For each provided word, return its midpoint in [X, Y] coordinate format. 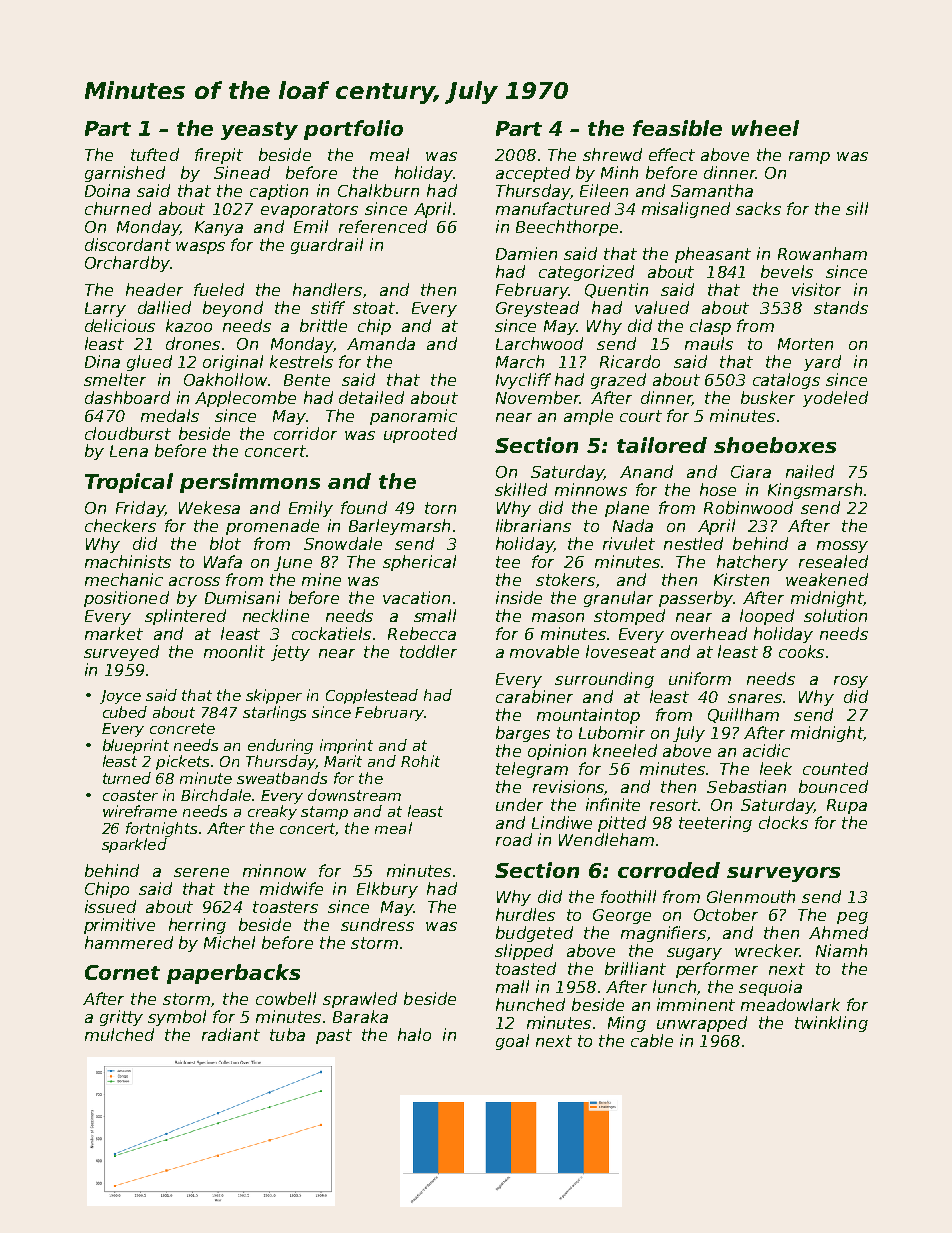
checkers [120, 525]
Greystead [537, 309]
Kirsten [741, 579]
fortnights [161, 829]
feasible [677, 128]
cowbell [286, 998]
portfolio [353, 130]
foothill [628, 896]
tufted [155, 154]
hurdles [525, 914]
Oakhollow [225, 379]
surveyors [783, 874]
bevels [787, 271]
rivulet [629, 543]
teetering [715, 824]
